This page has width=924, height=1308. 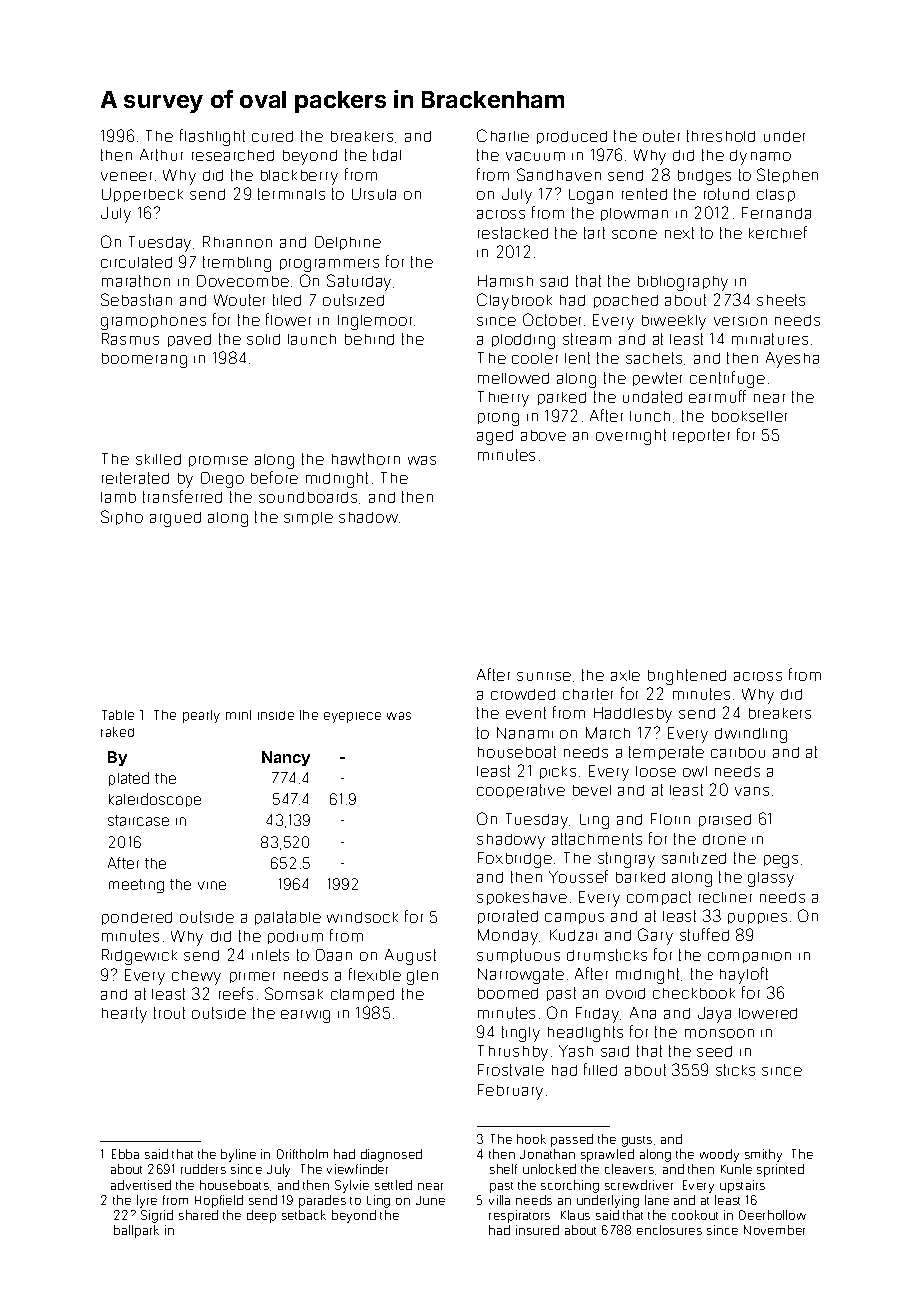 I want to click on kaleidoscope, so click(x=155, y=800).
